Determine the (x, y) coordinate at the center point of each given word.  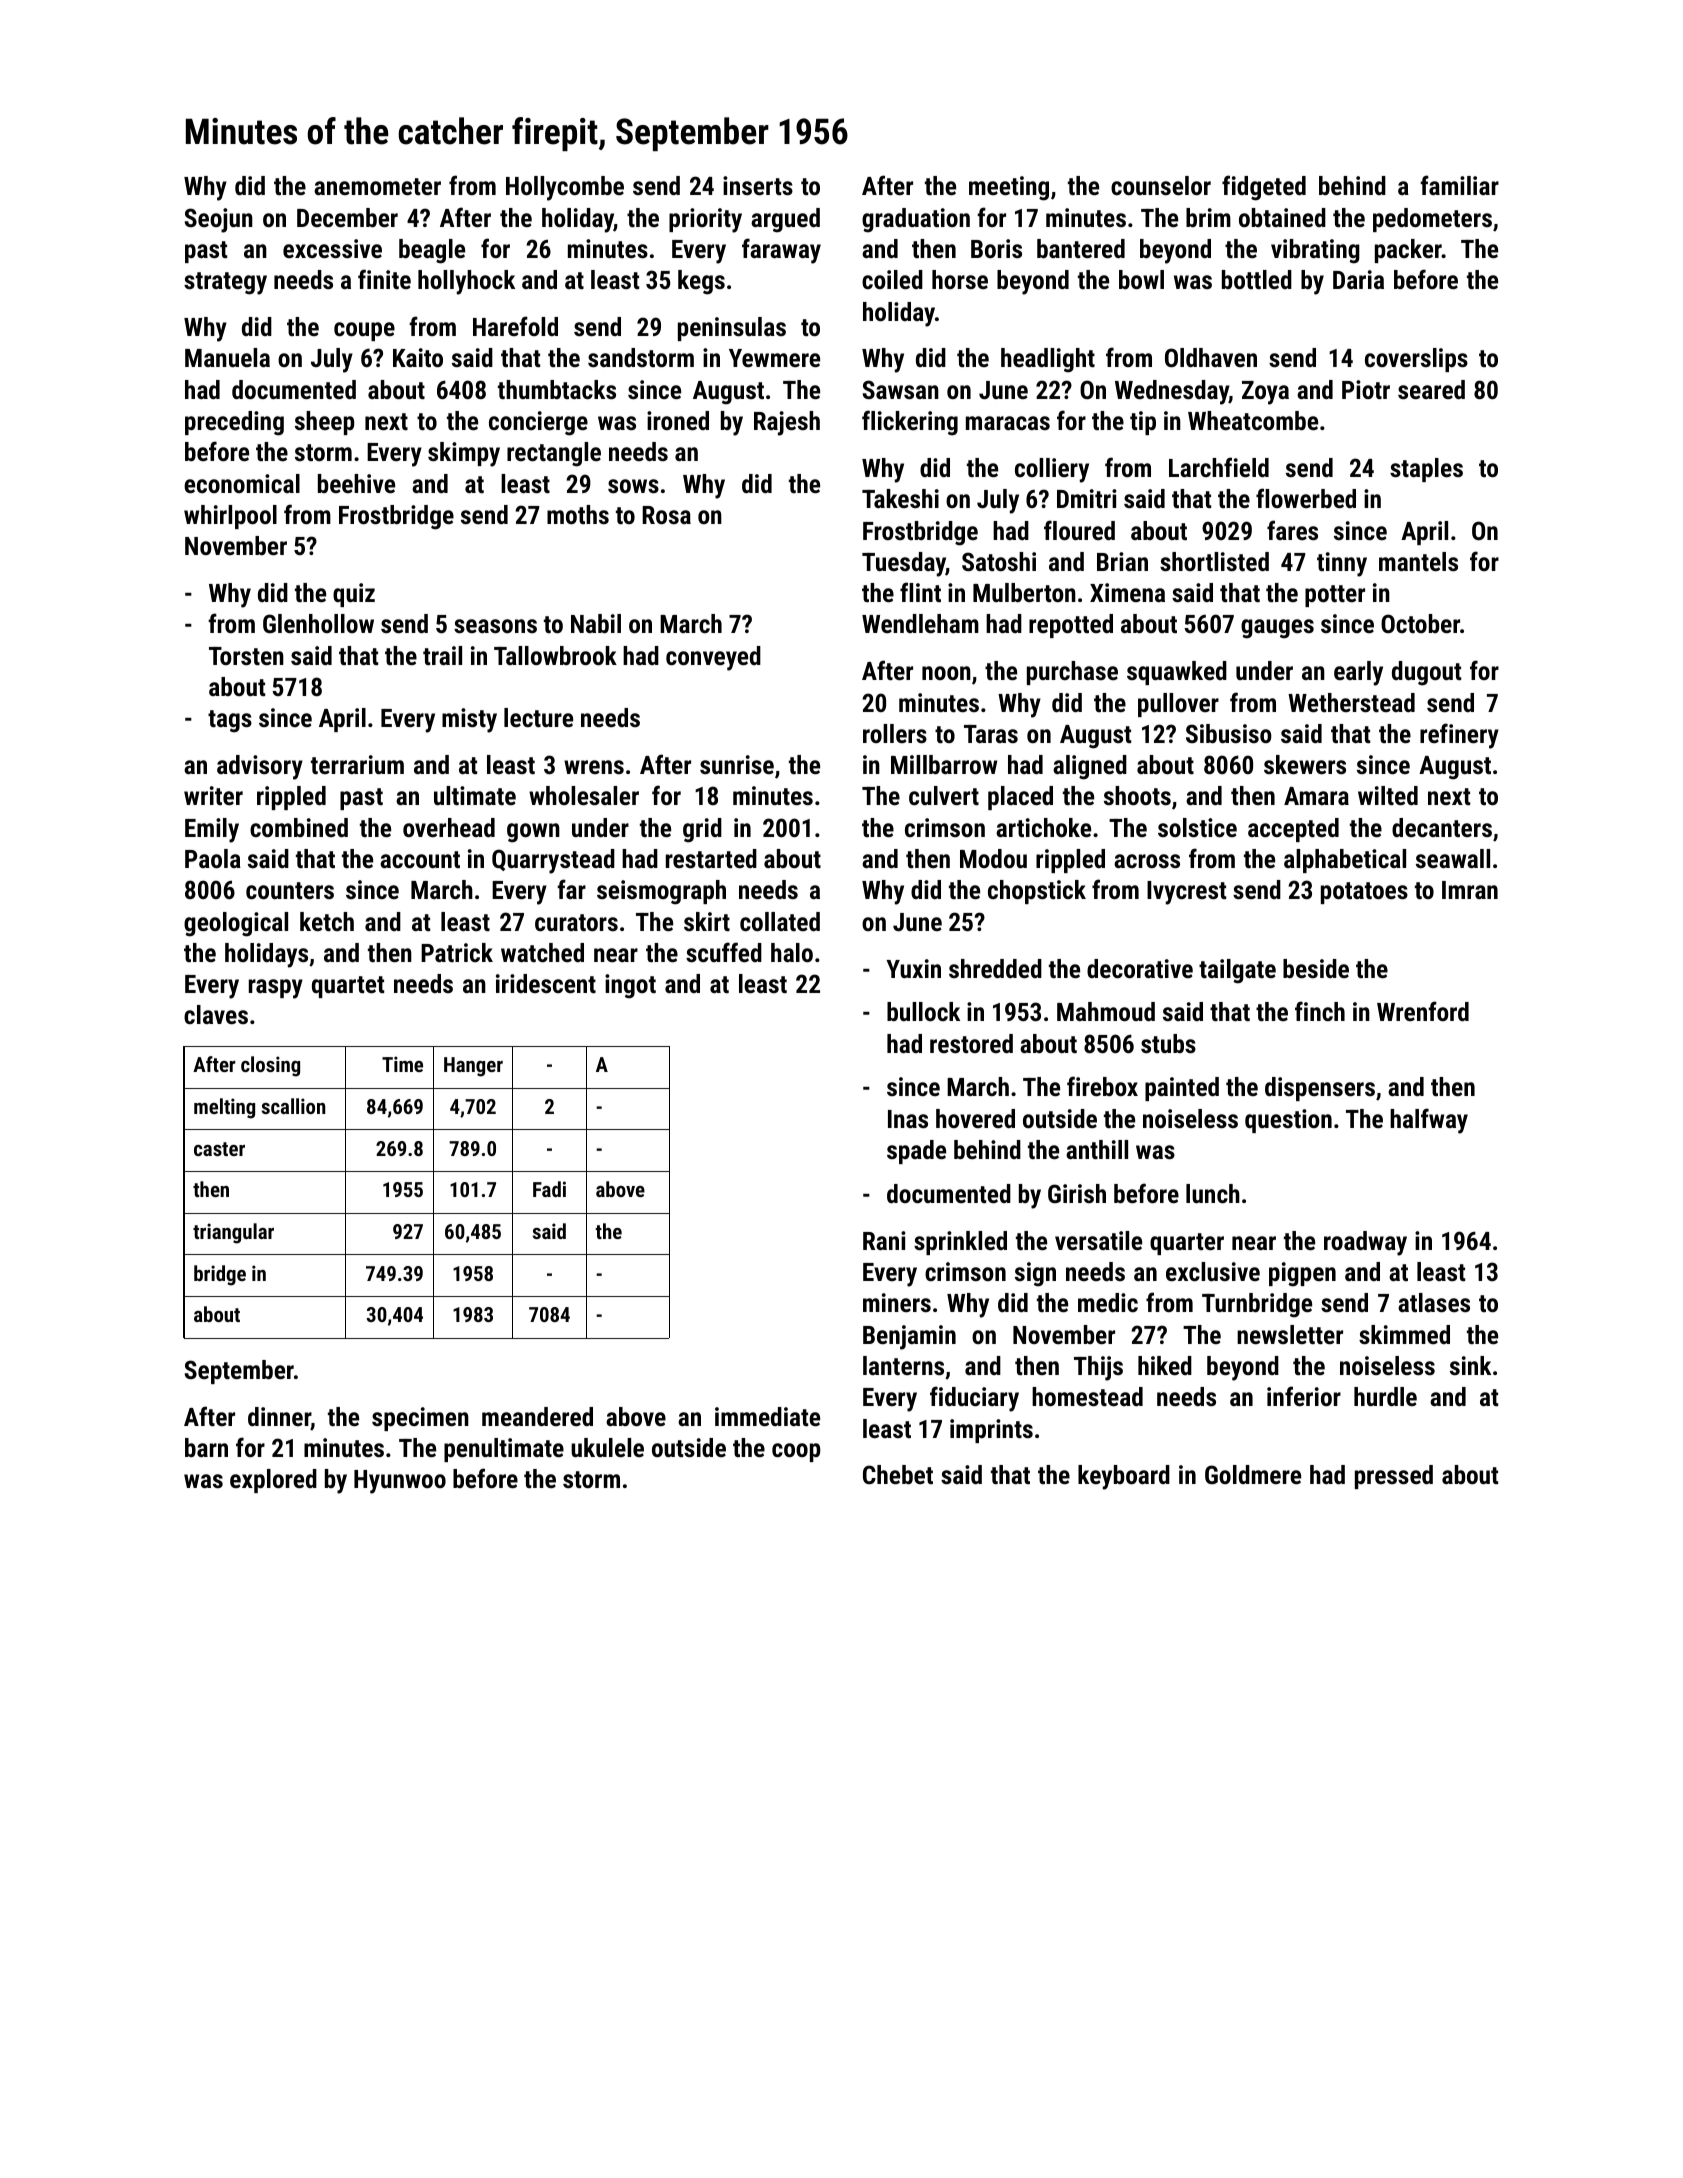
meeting (1009, 188)
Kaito (418, 357)
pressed (1394, 1477)
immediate (767, 1416)
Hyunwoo (400, 1482)
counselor (1161, 185)
